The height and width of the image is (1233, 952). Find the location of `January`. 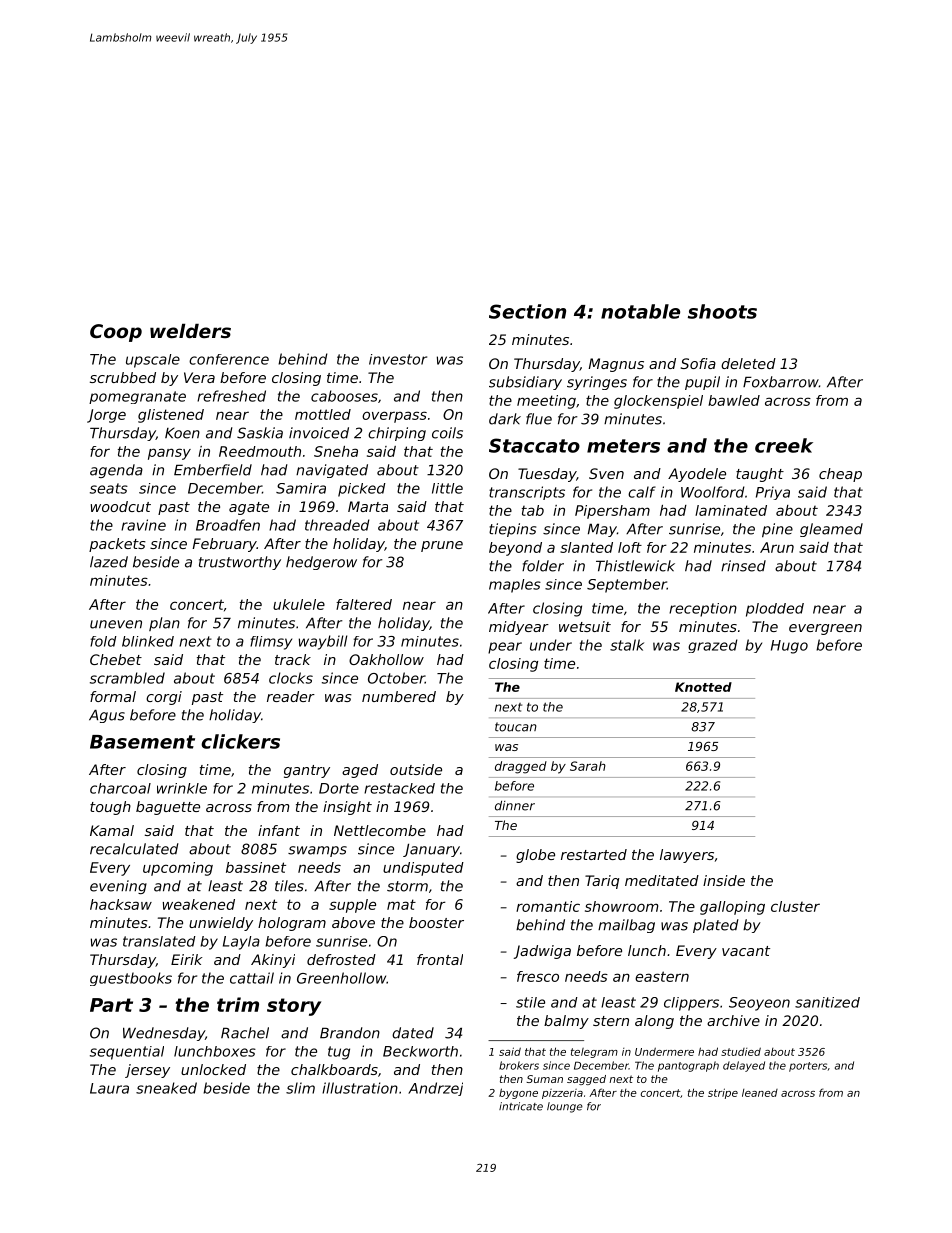

January is located at coordinates (431, 850).
